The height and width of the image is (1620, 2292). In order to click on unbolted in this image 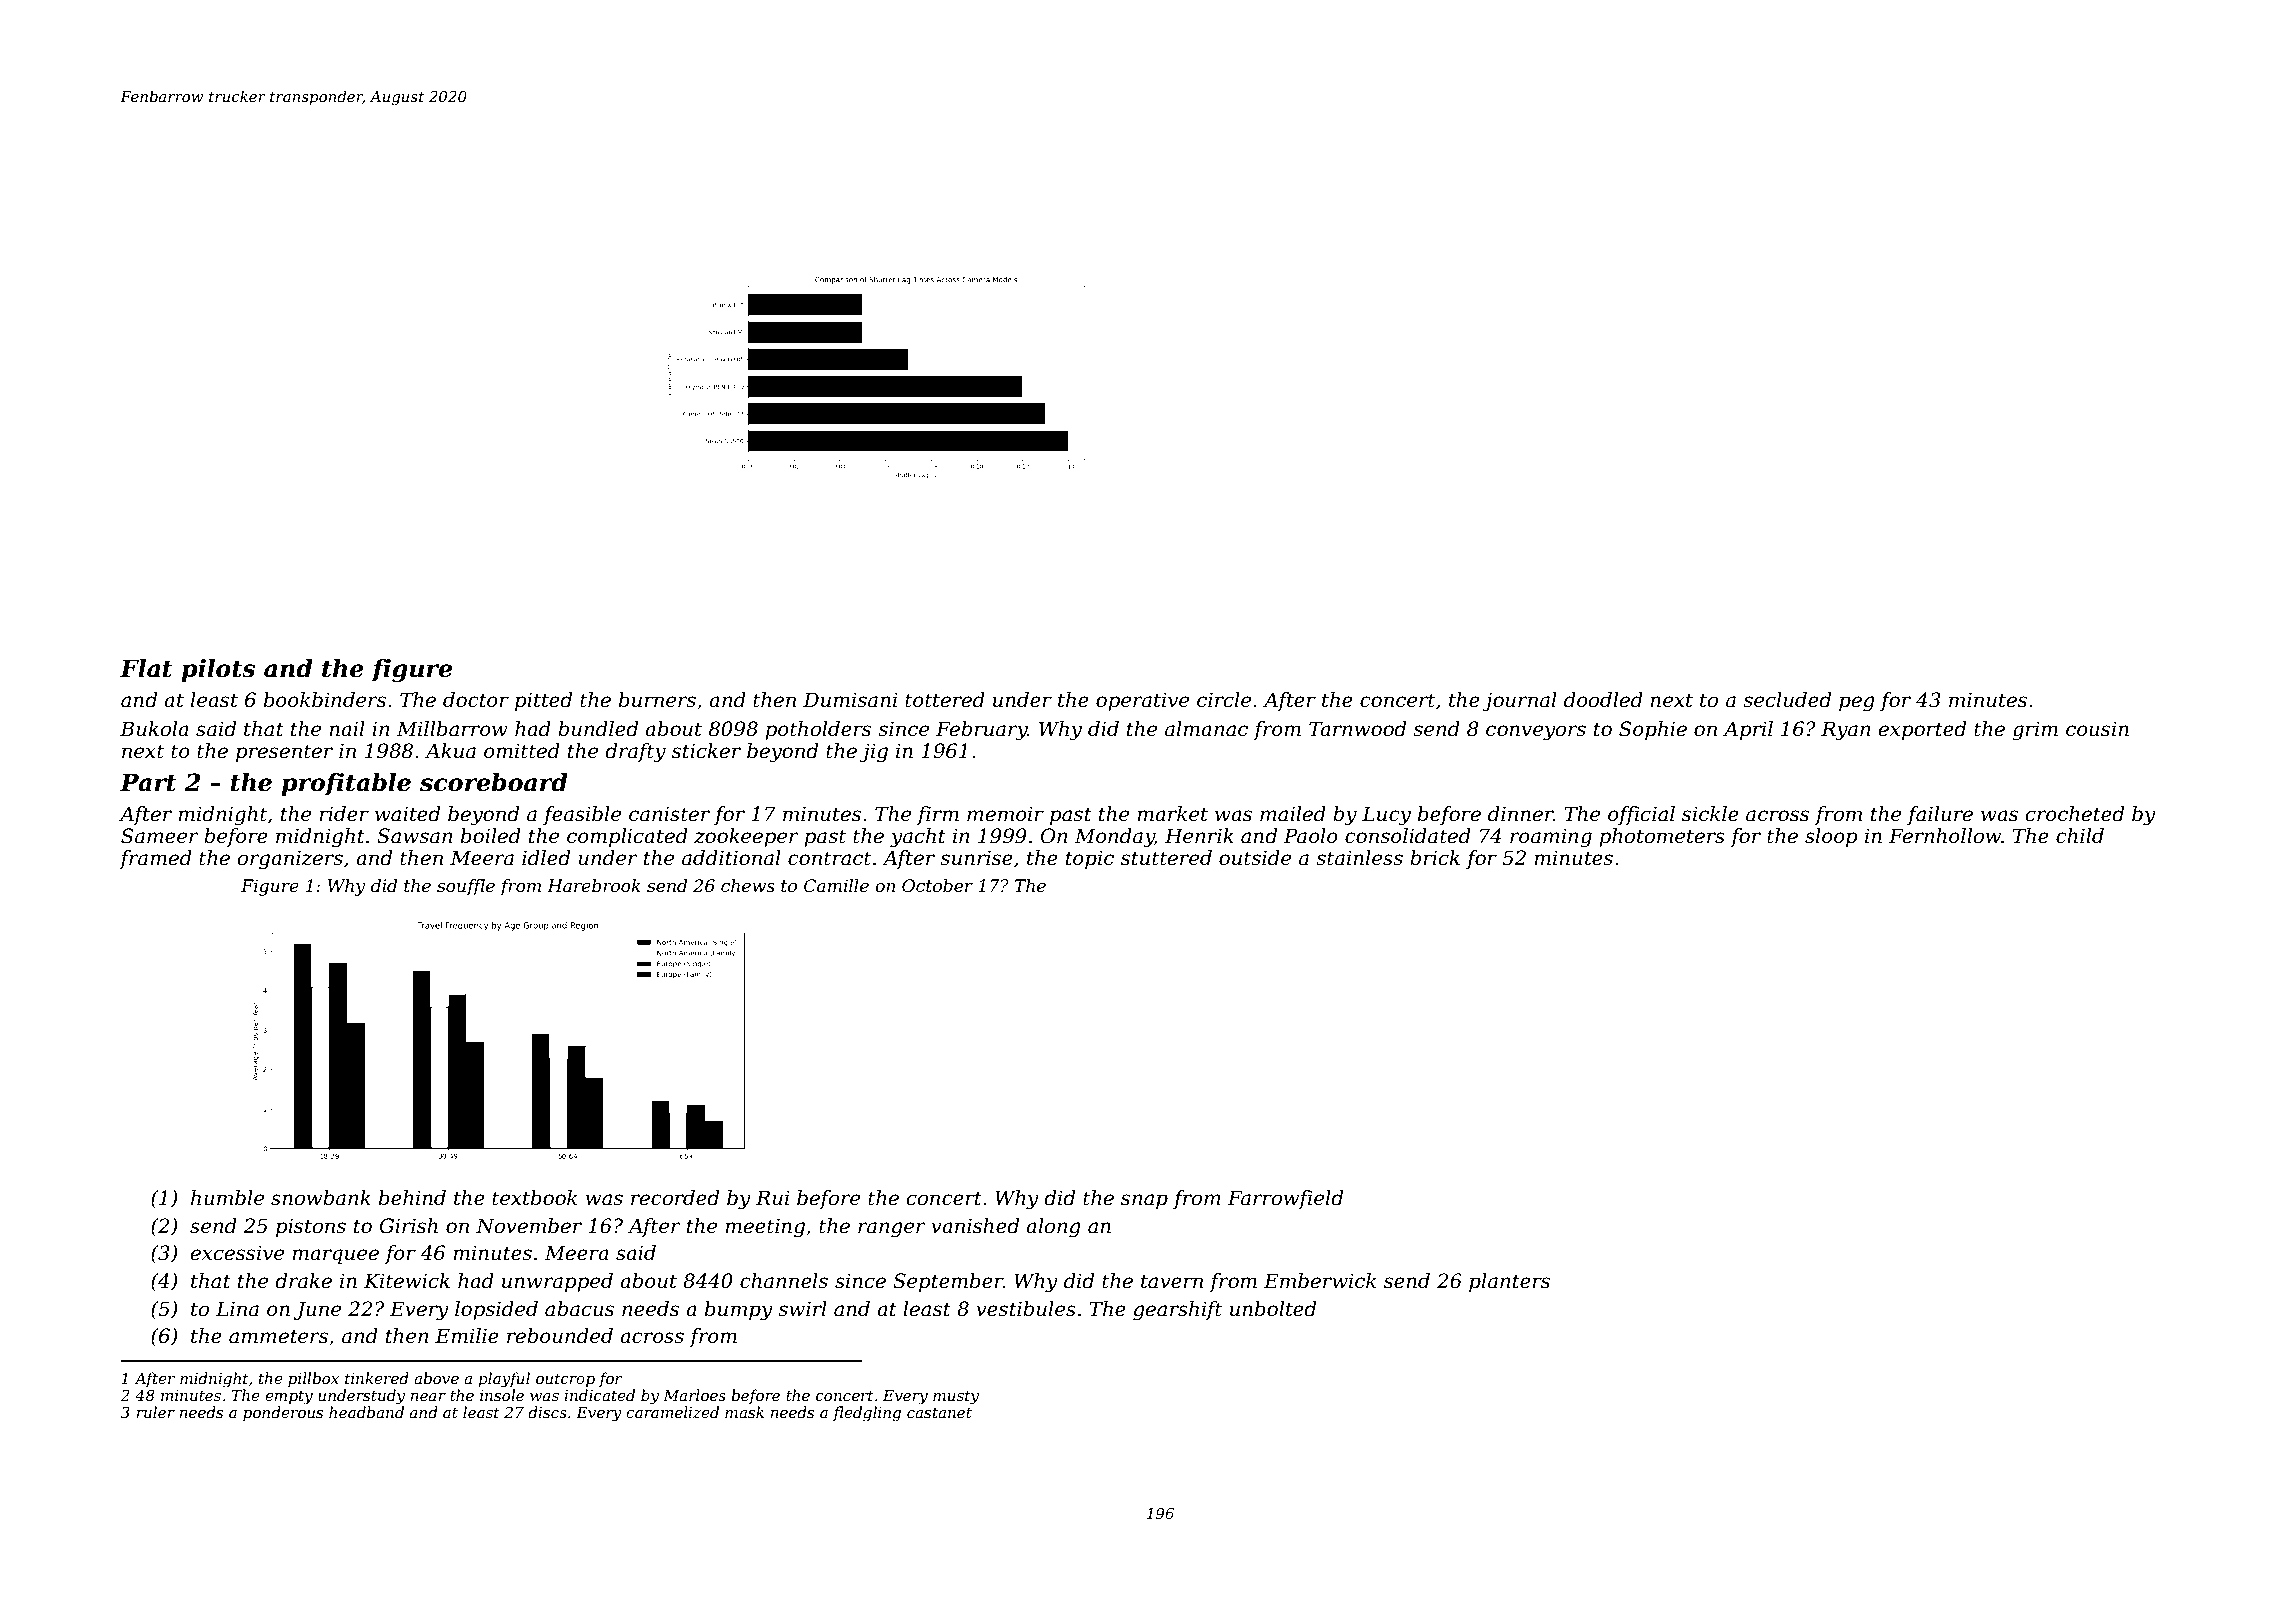, I will do `click(1273, 1309)`.
